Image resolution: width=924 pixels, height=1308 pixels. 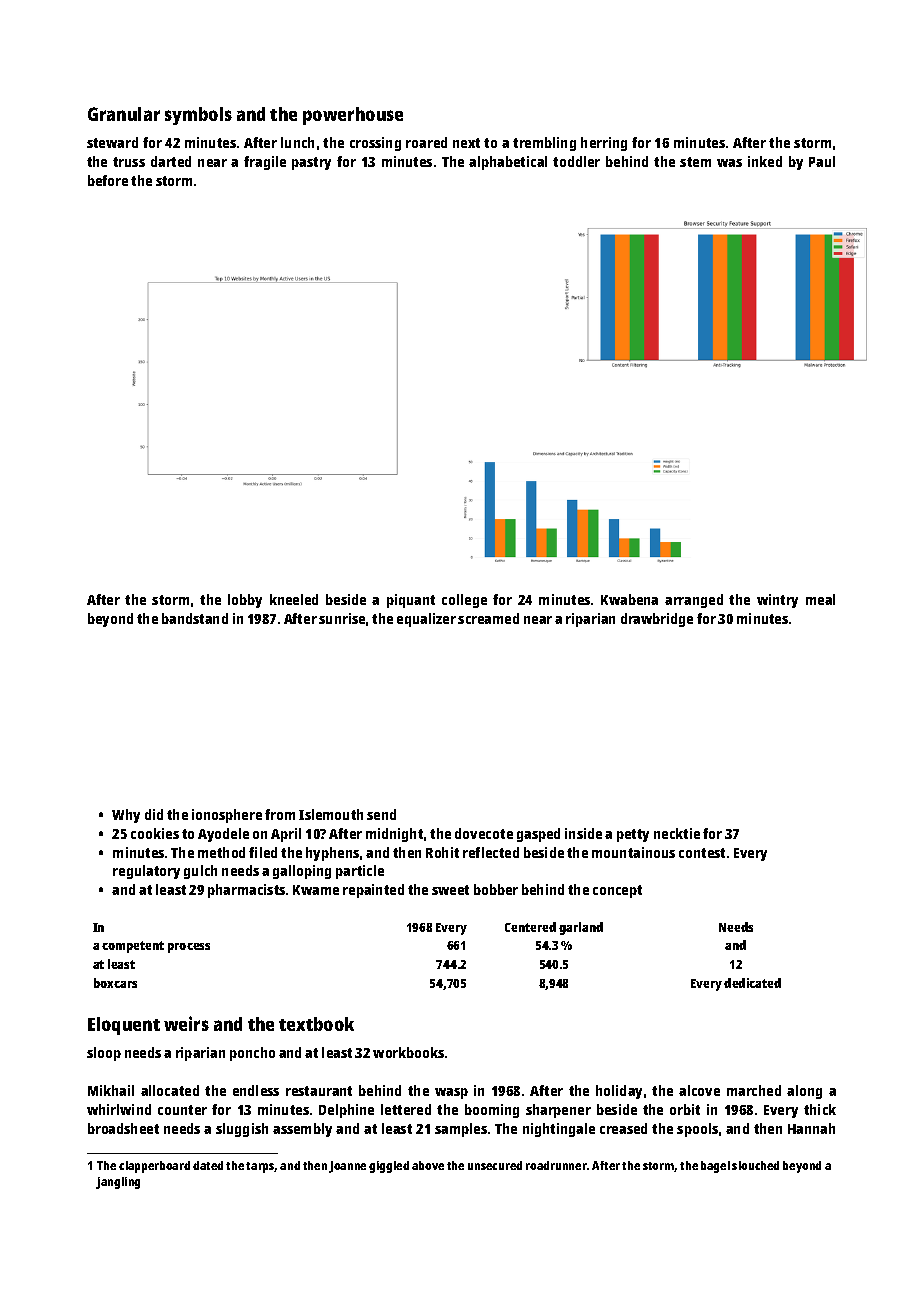 I want to click on inside, so click(x=583, y=833).
